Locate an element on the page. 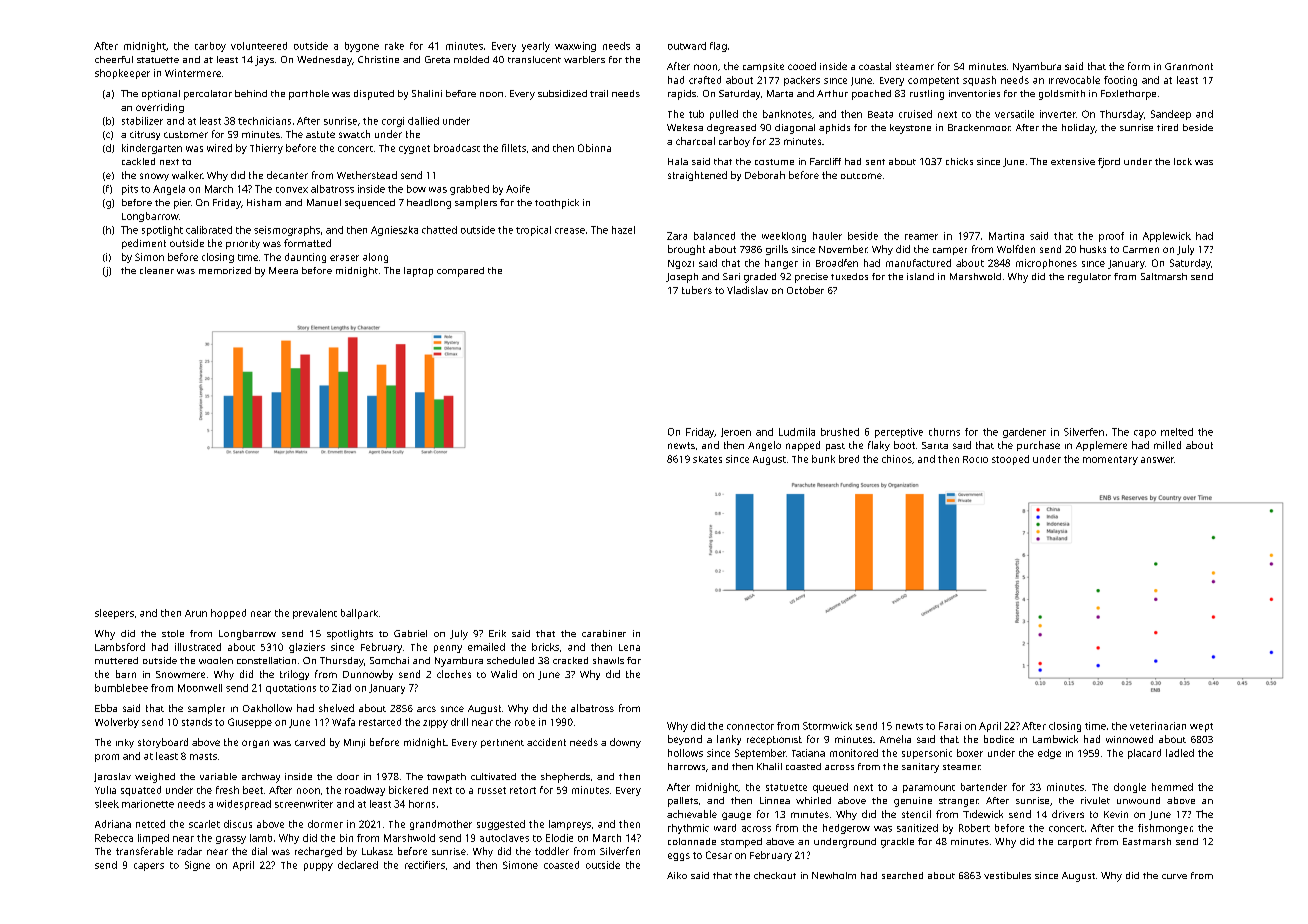 The height and width of the page is (924, 1308). queued is located at coordinates (830, 788).
